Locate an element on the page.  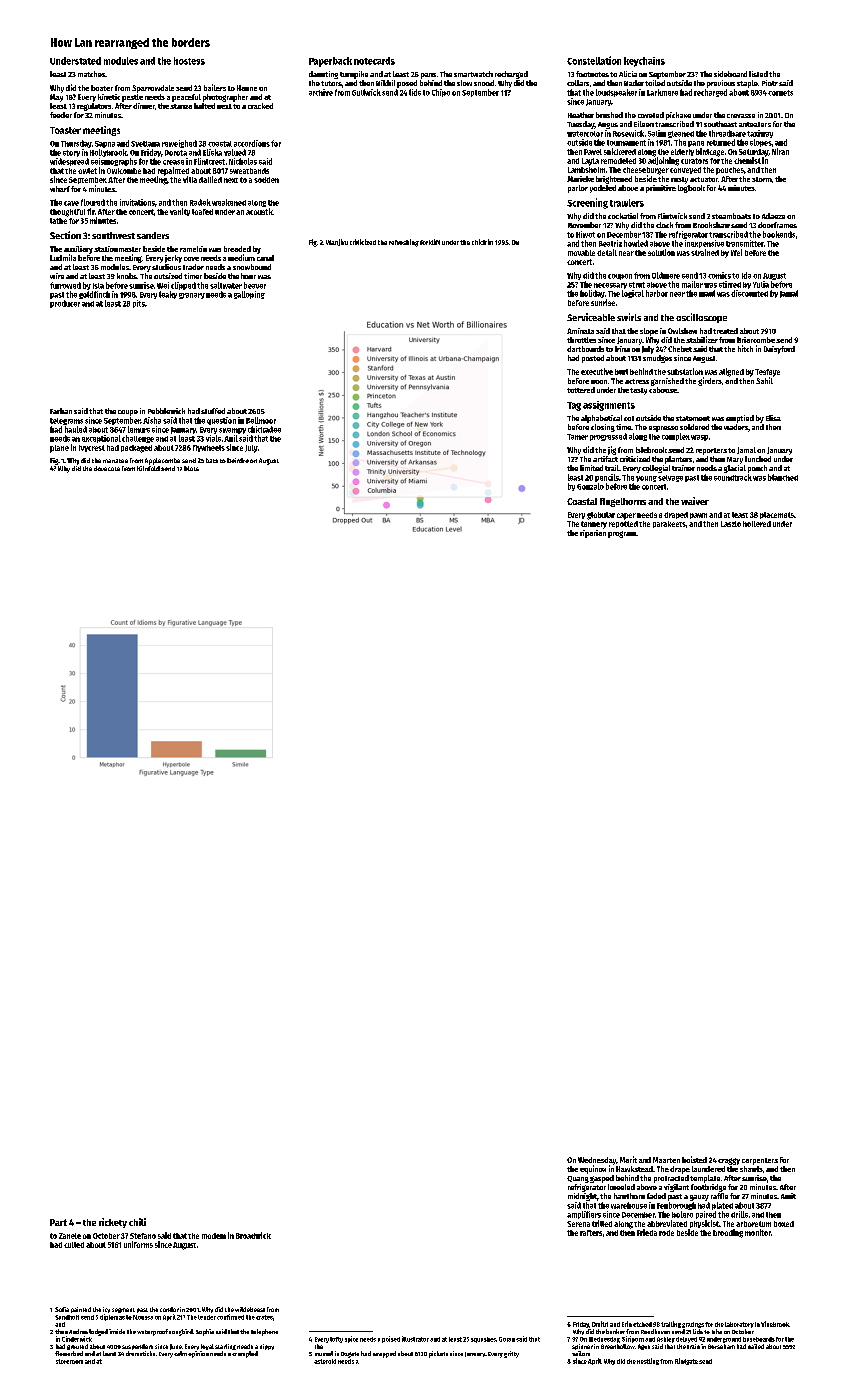
wrapped is located at coordinates (384, 1354).
